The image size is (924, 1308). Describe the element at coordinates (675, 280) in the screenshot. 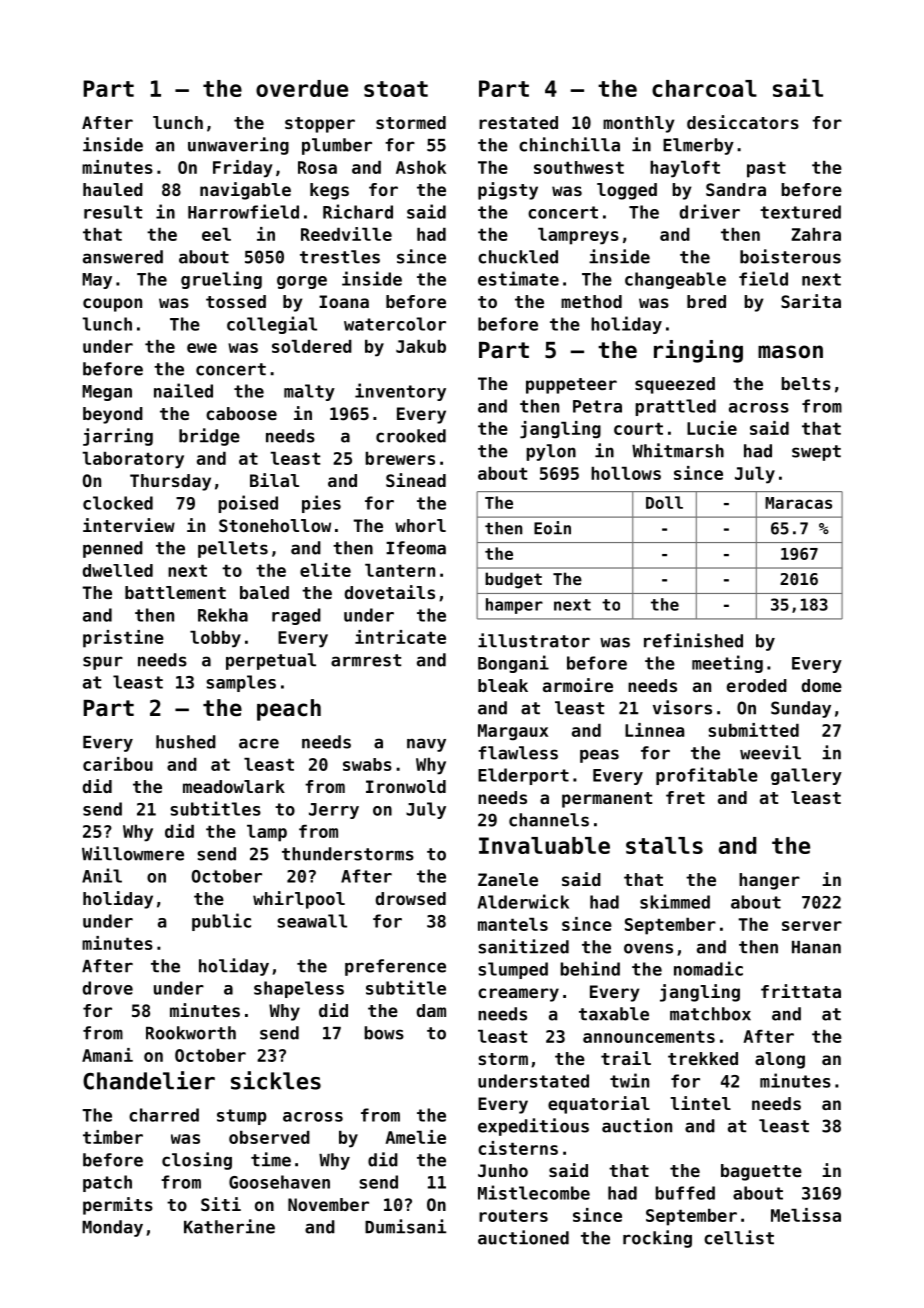

I see `changeable` at that location.
